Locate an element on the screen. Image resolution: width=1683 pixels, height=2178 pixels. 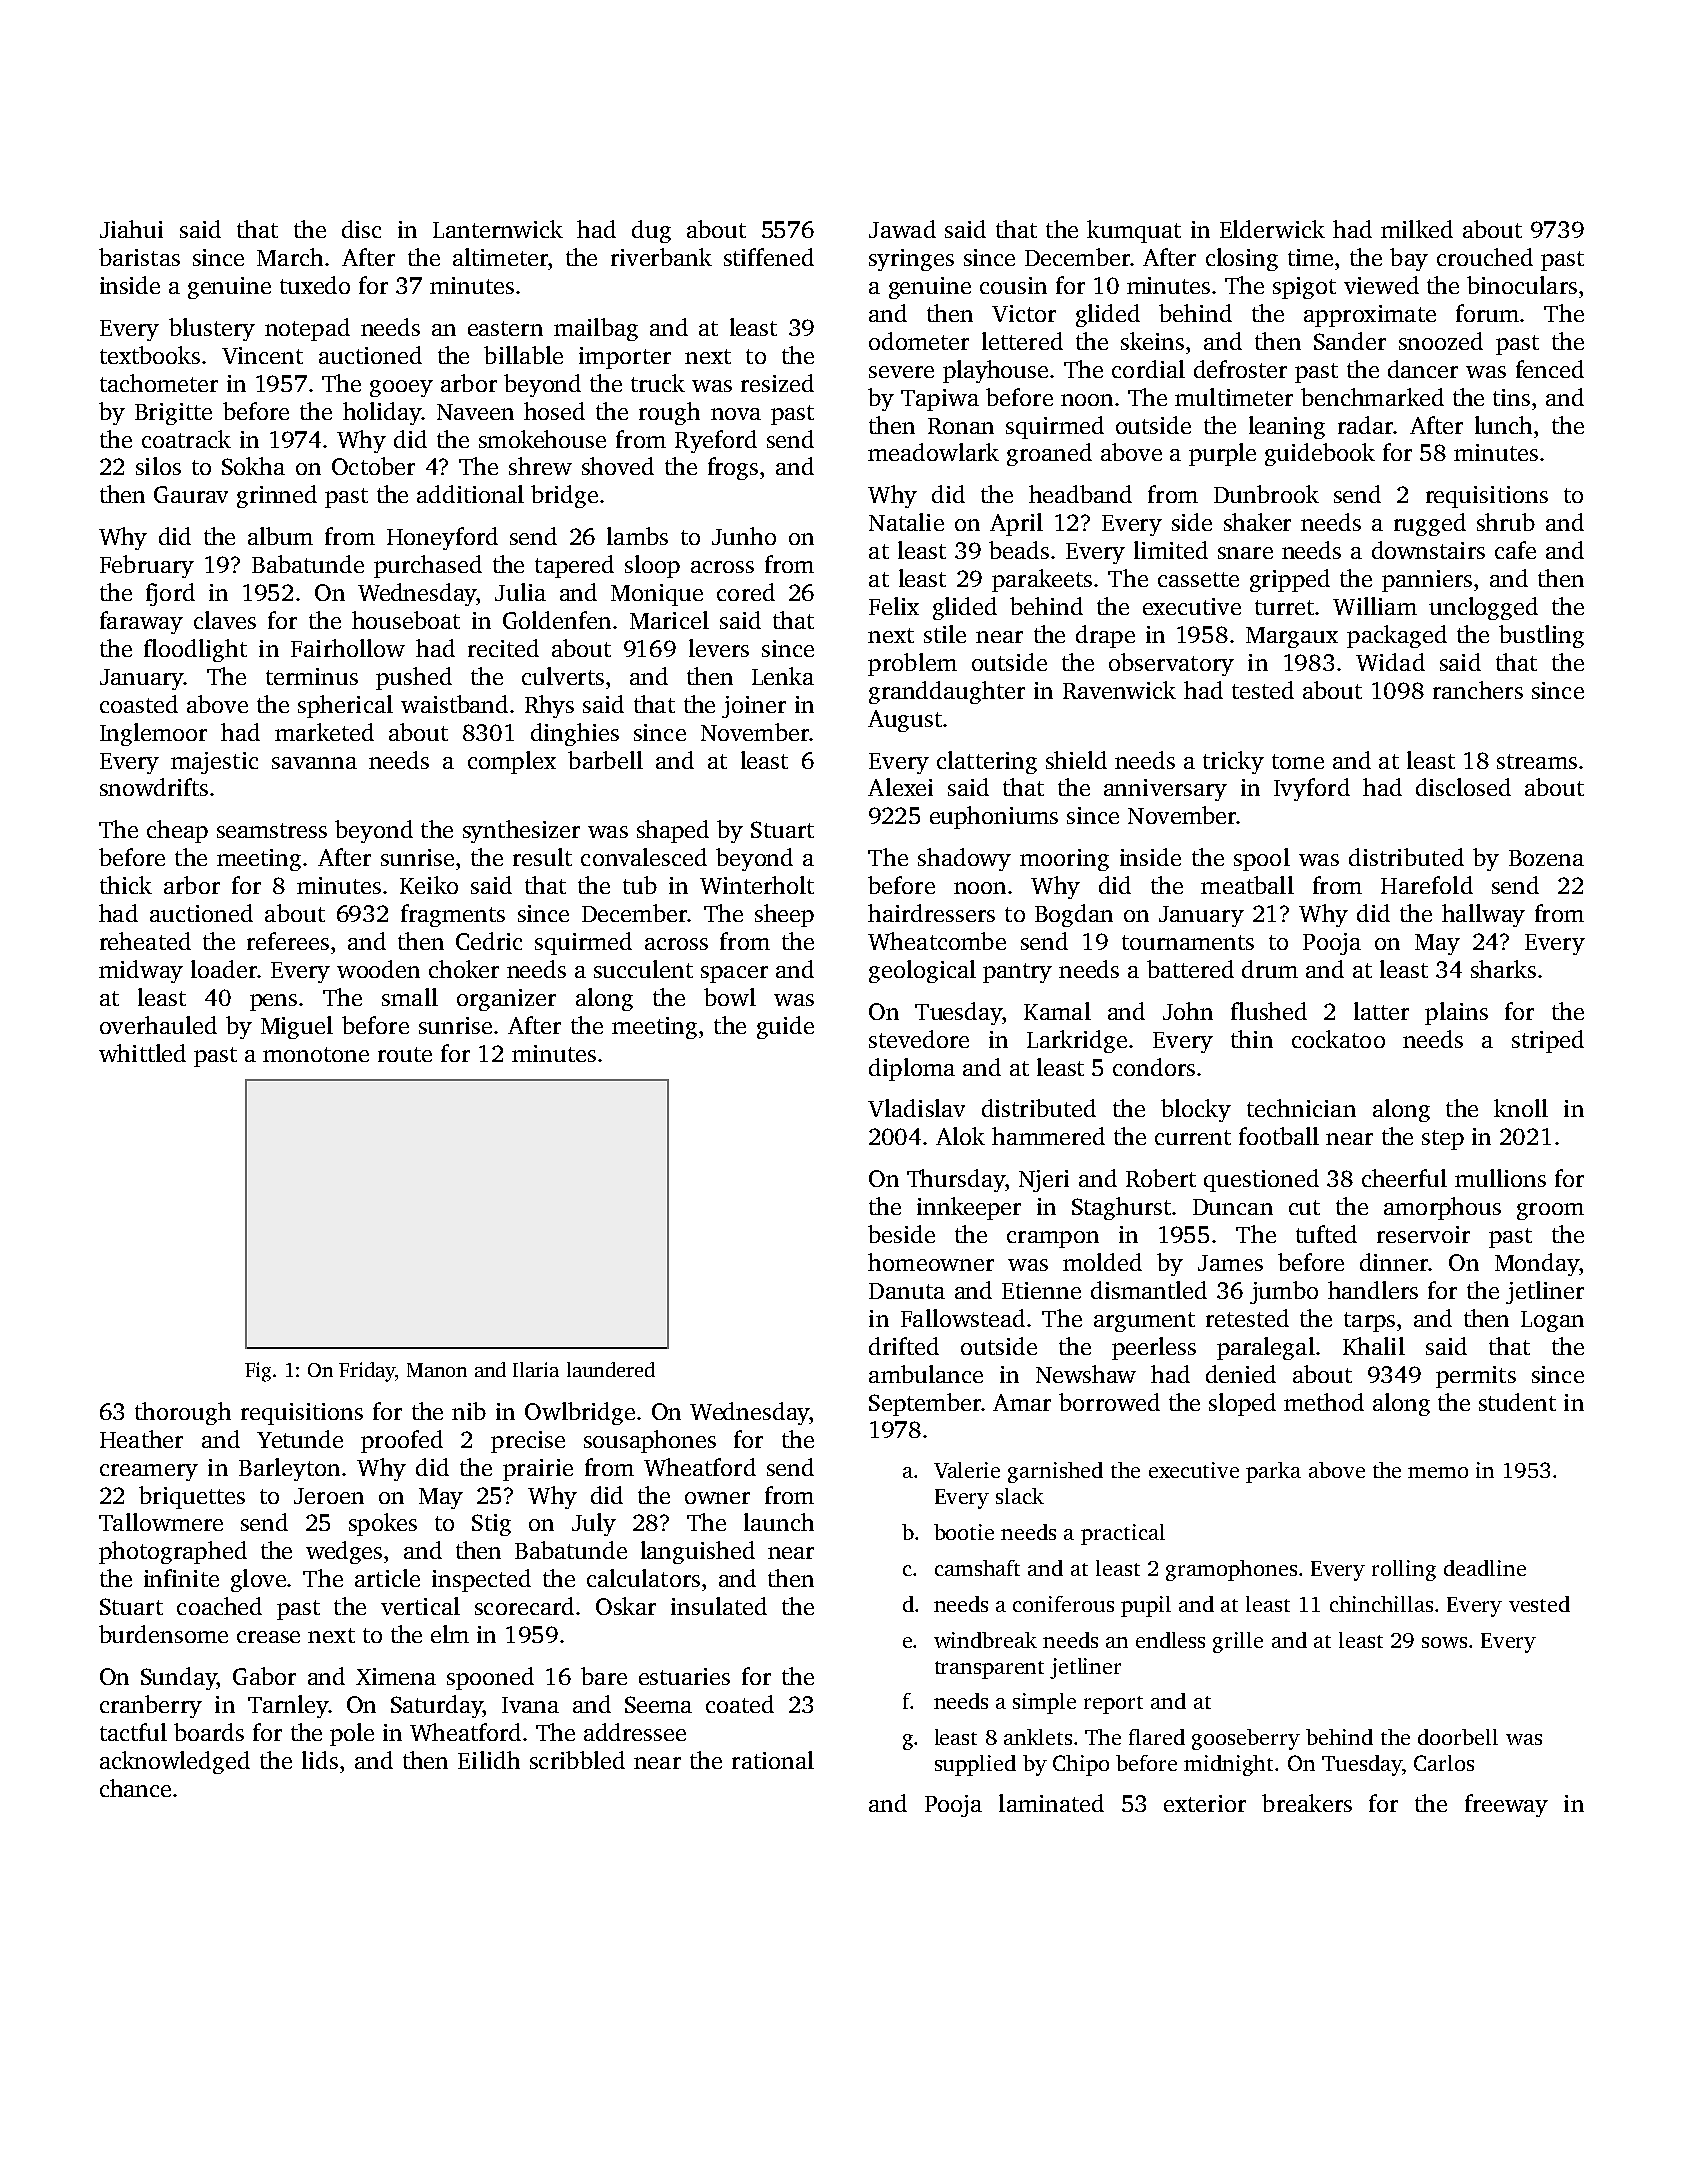
Ronan is located at coordinates (961, 426).
